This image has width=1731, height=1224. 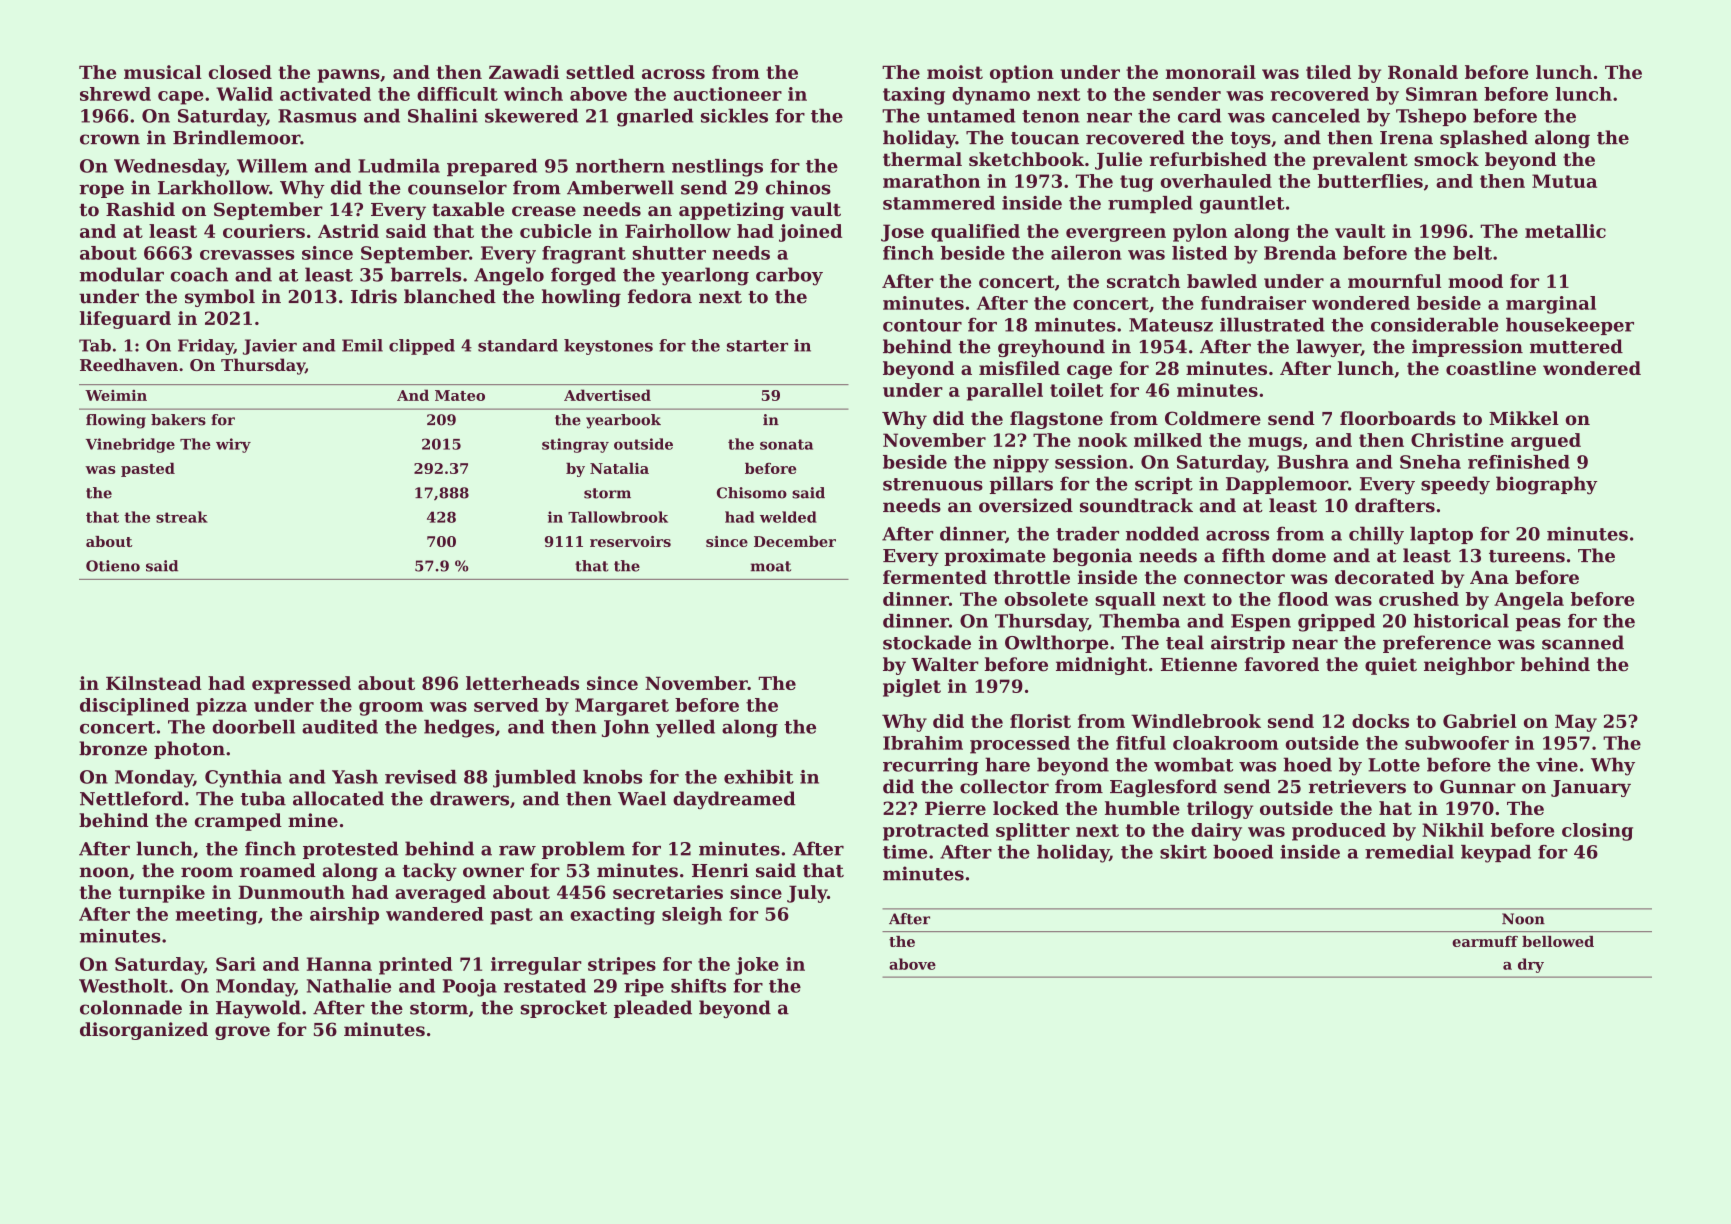 I want to click on closed, so click(x=240, y=72).
